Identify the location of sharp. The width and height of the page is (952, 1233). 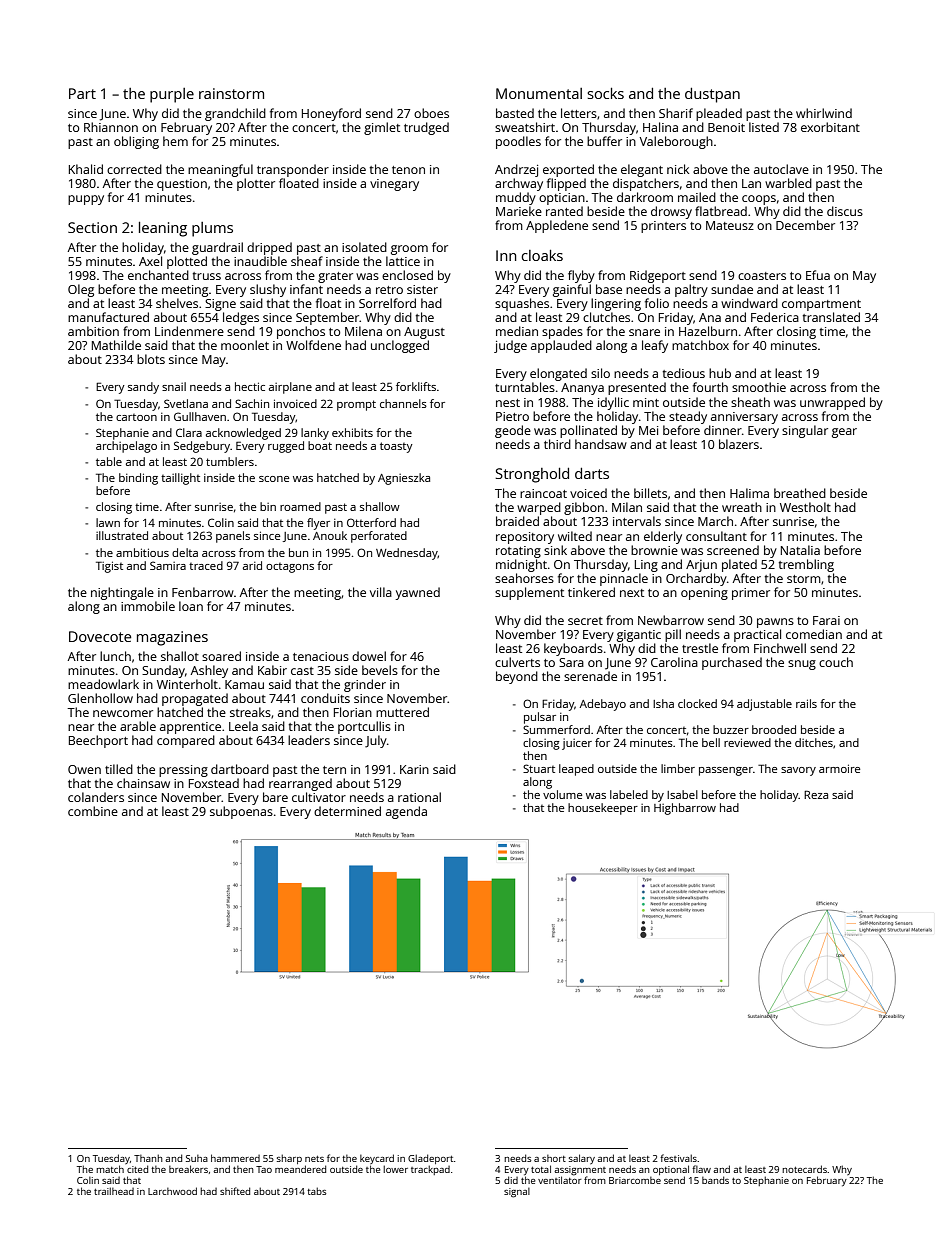
(289, 1159).
